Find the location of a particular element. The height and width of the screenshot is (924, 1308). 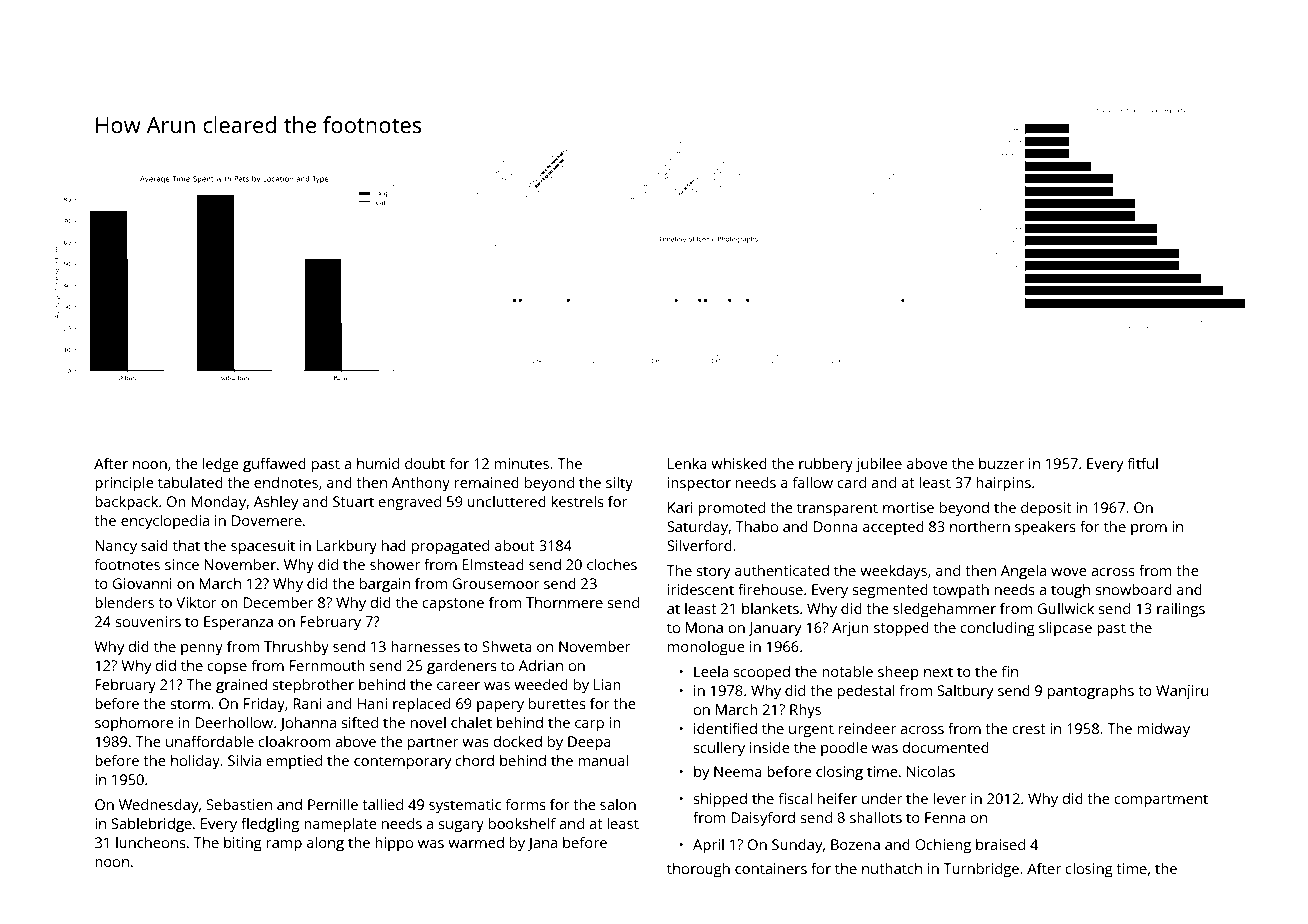

blenders is located at coordinates (124, 602).
